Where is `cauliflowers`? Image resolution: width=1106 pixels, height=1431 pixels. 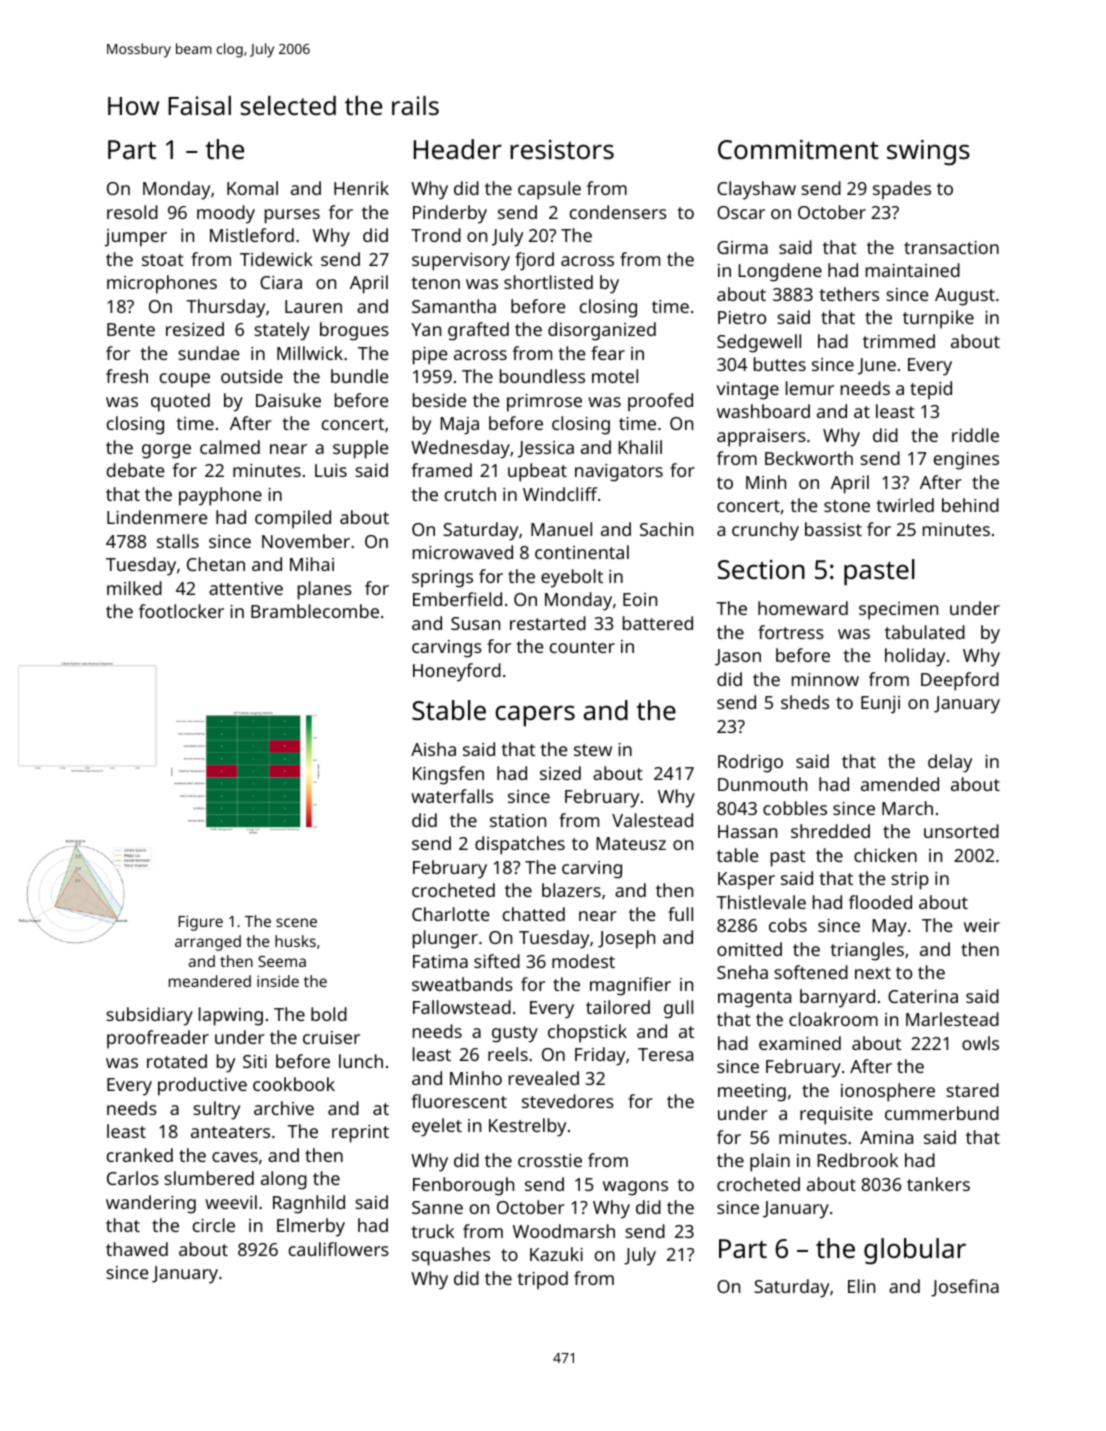
cauliflowers is located at coordinates (339, 1249).
